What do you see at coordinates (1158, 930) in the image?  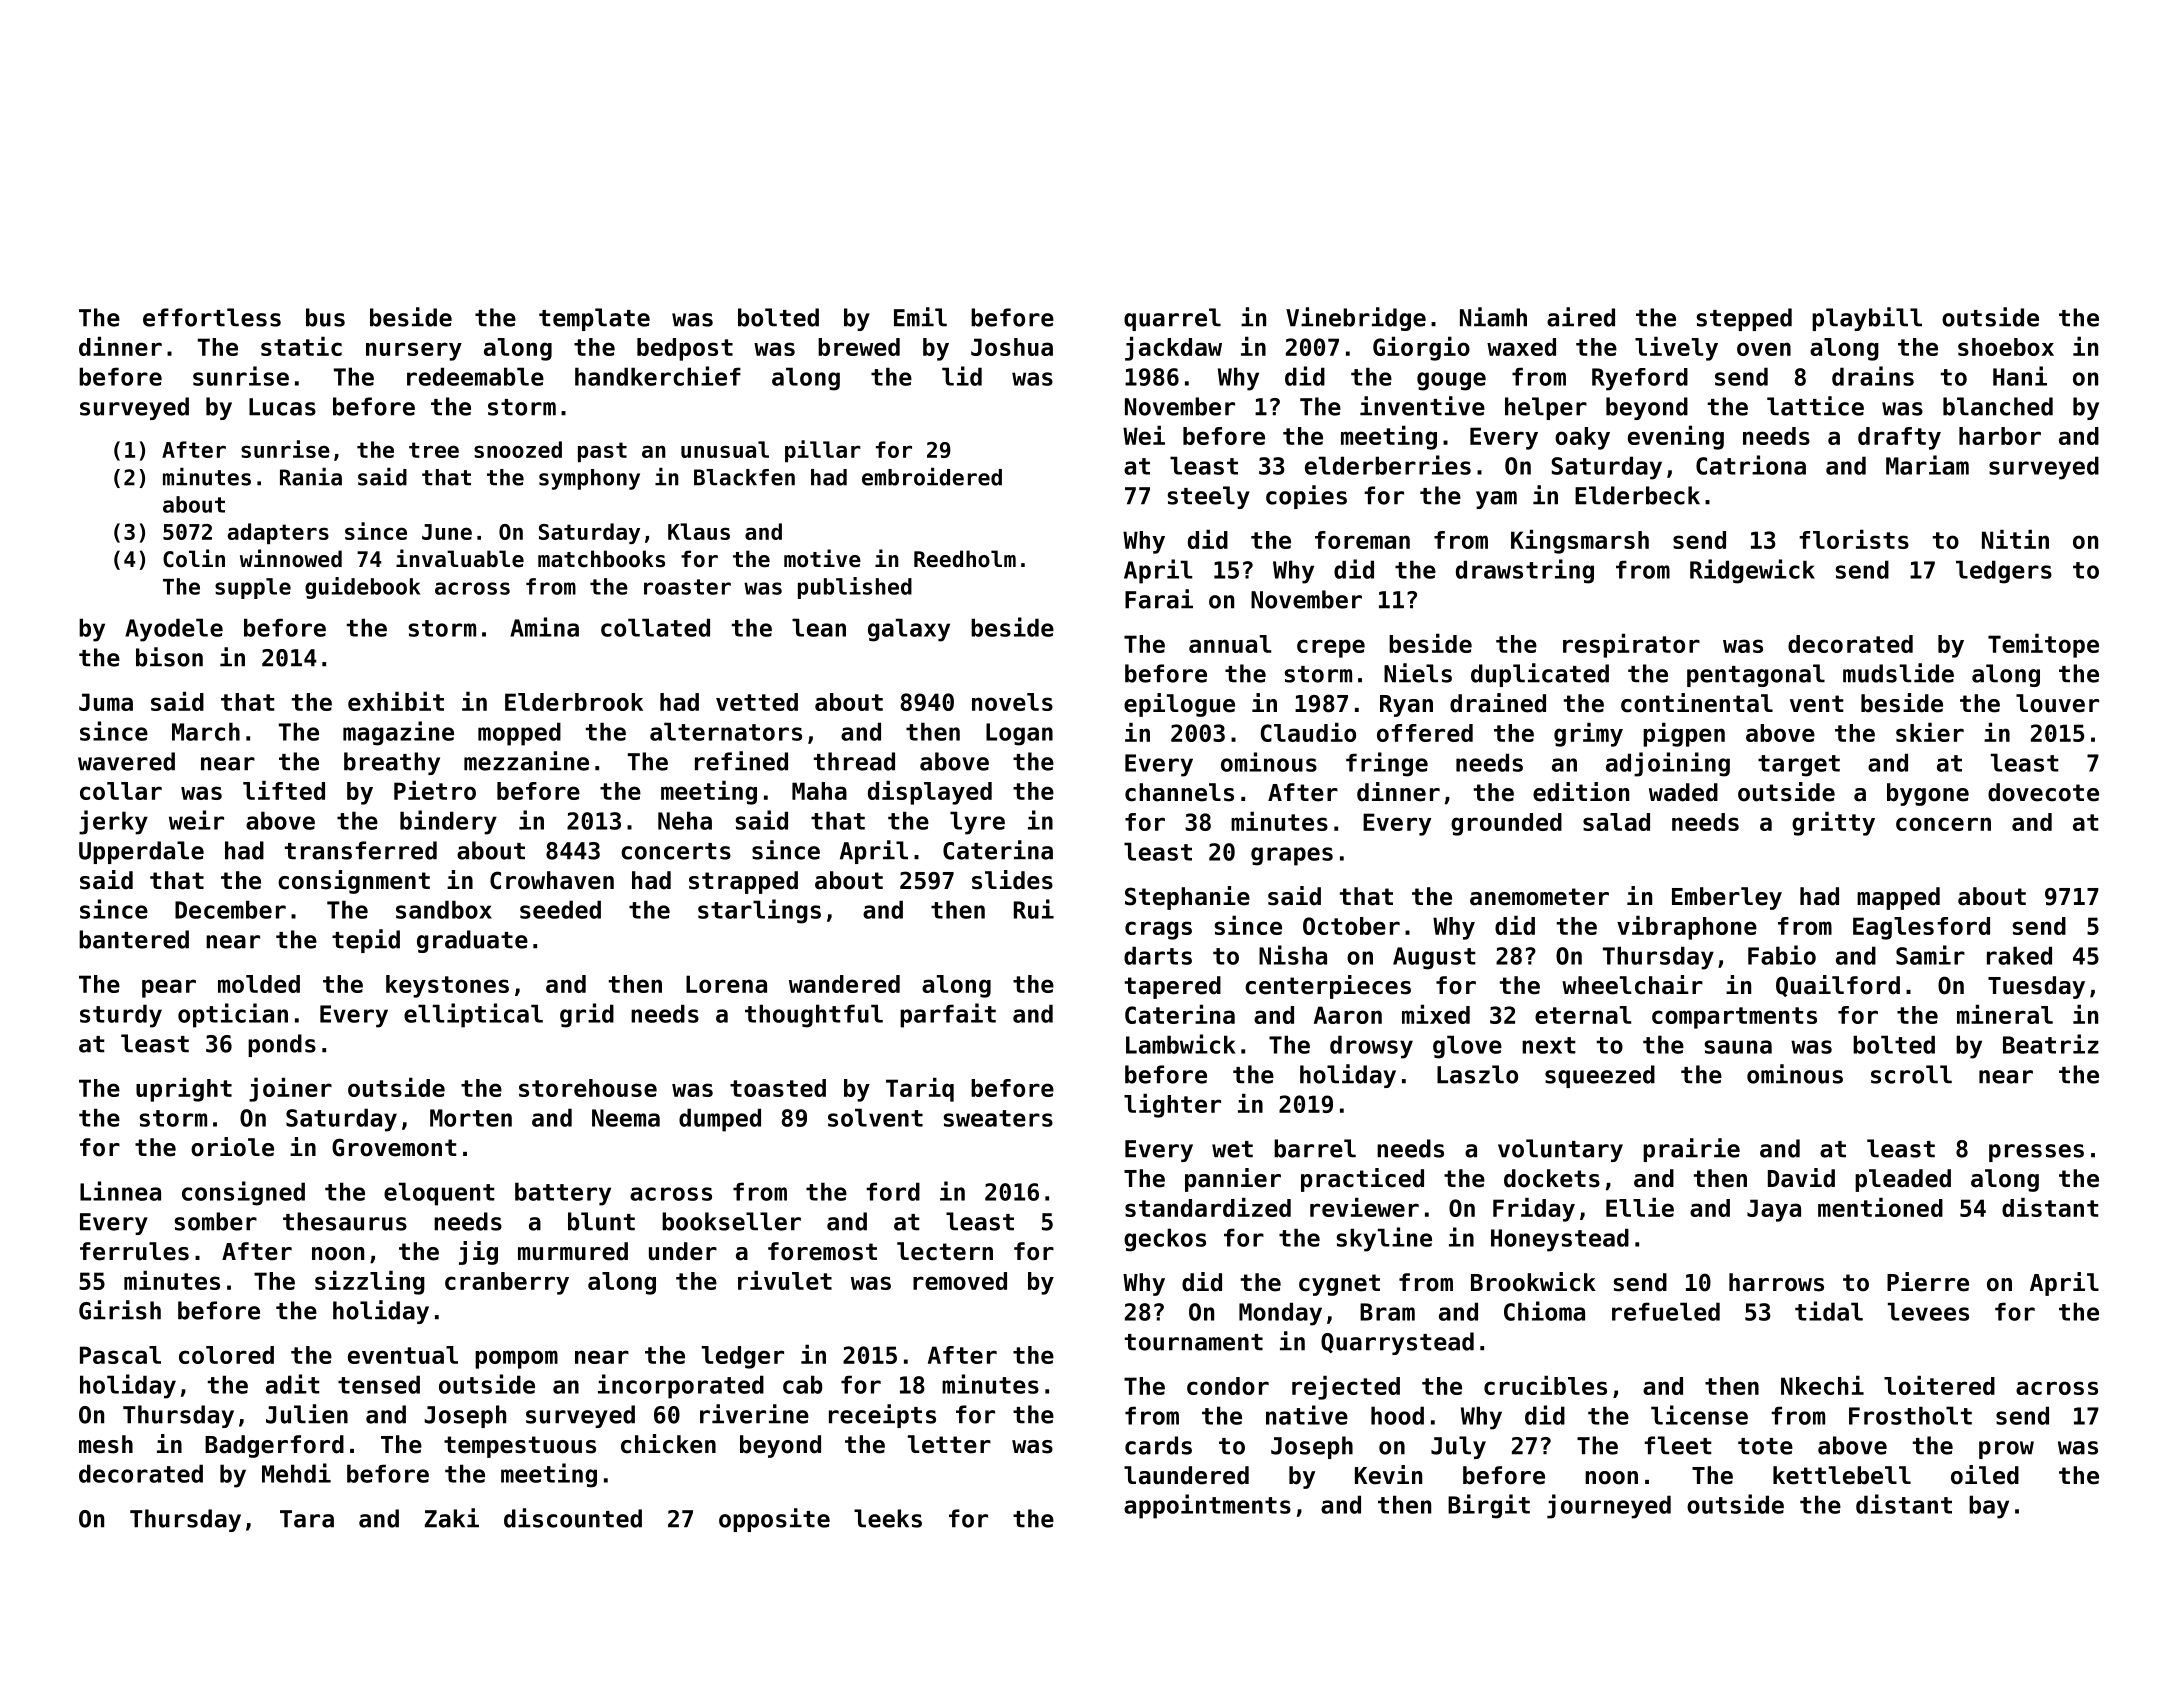 I see `crags` at bounding box center [1158, 930].
